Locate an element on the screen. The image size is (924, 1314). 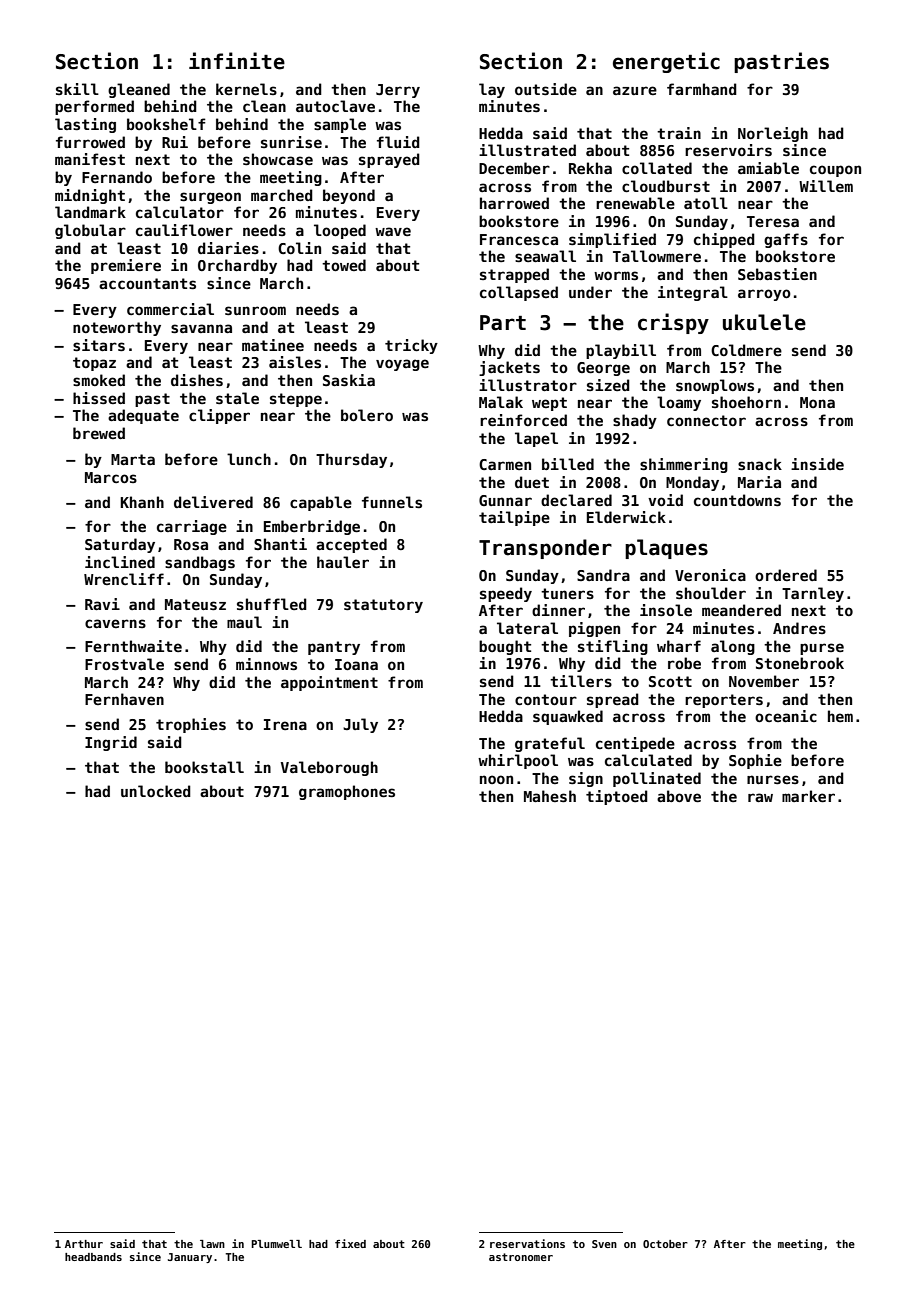
outside is located at coordinates (546, 89).
